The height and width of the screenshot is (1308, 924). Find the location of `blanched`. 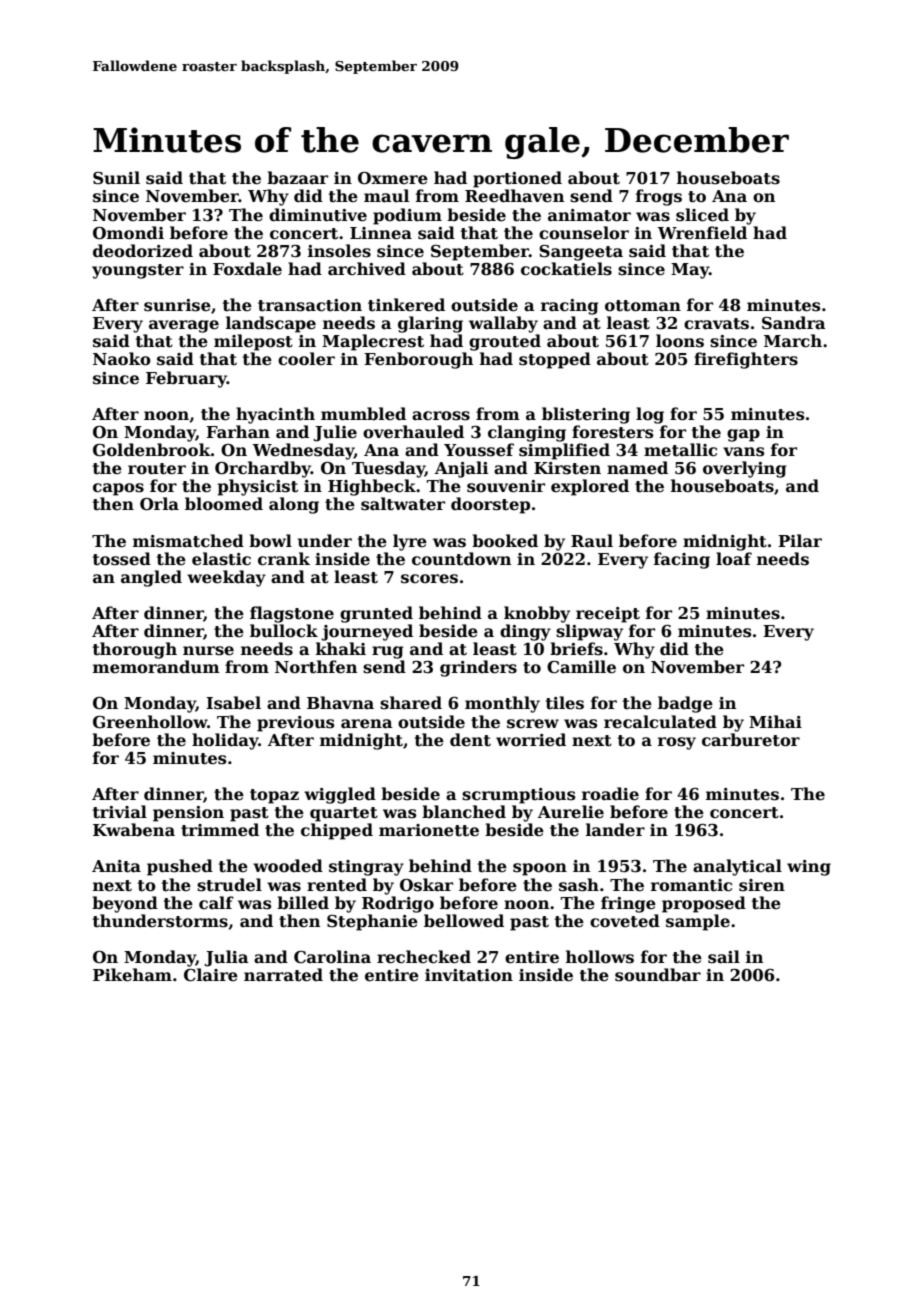

blanched is located at coordinates (464, 812).
